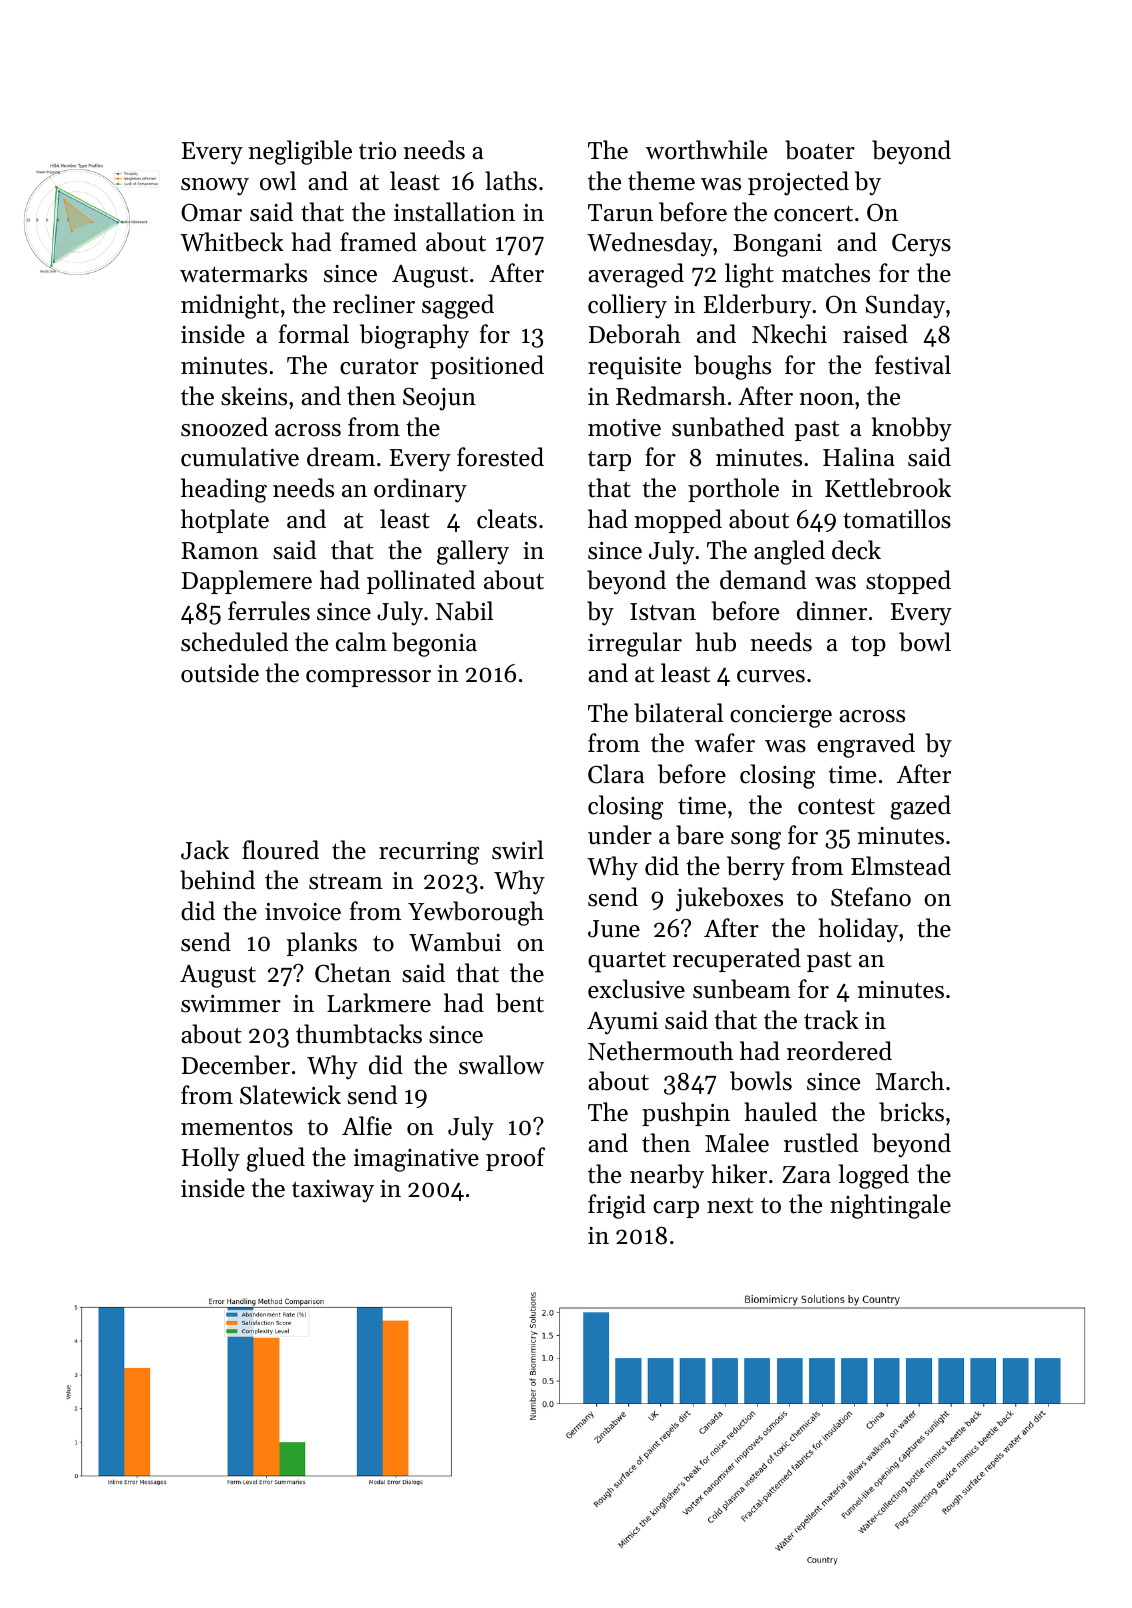  I want to click on noon, so click(826, 399).
